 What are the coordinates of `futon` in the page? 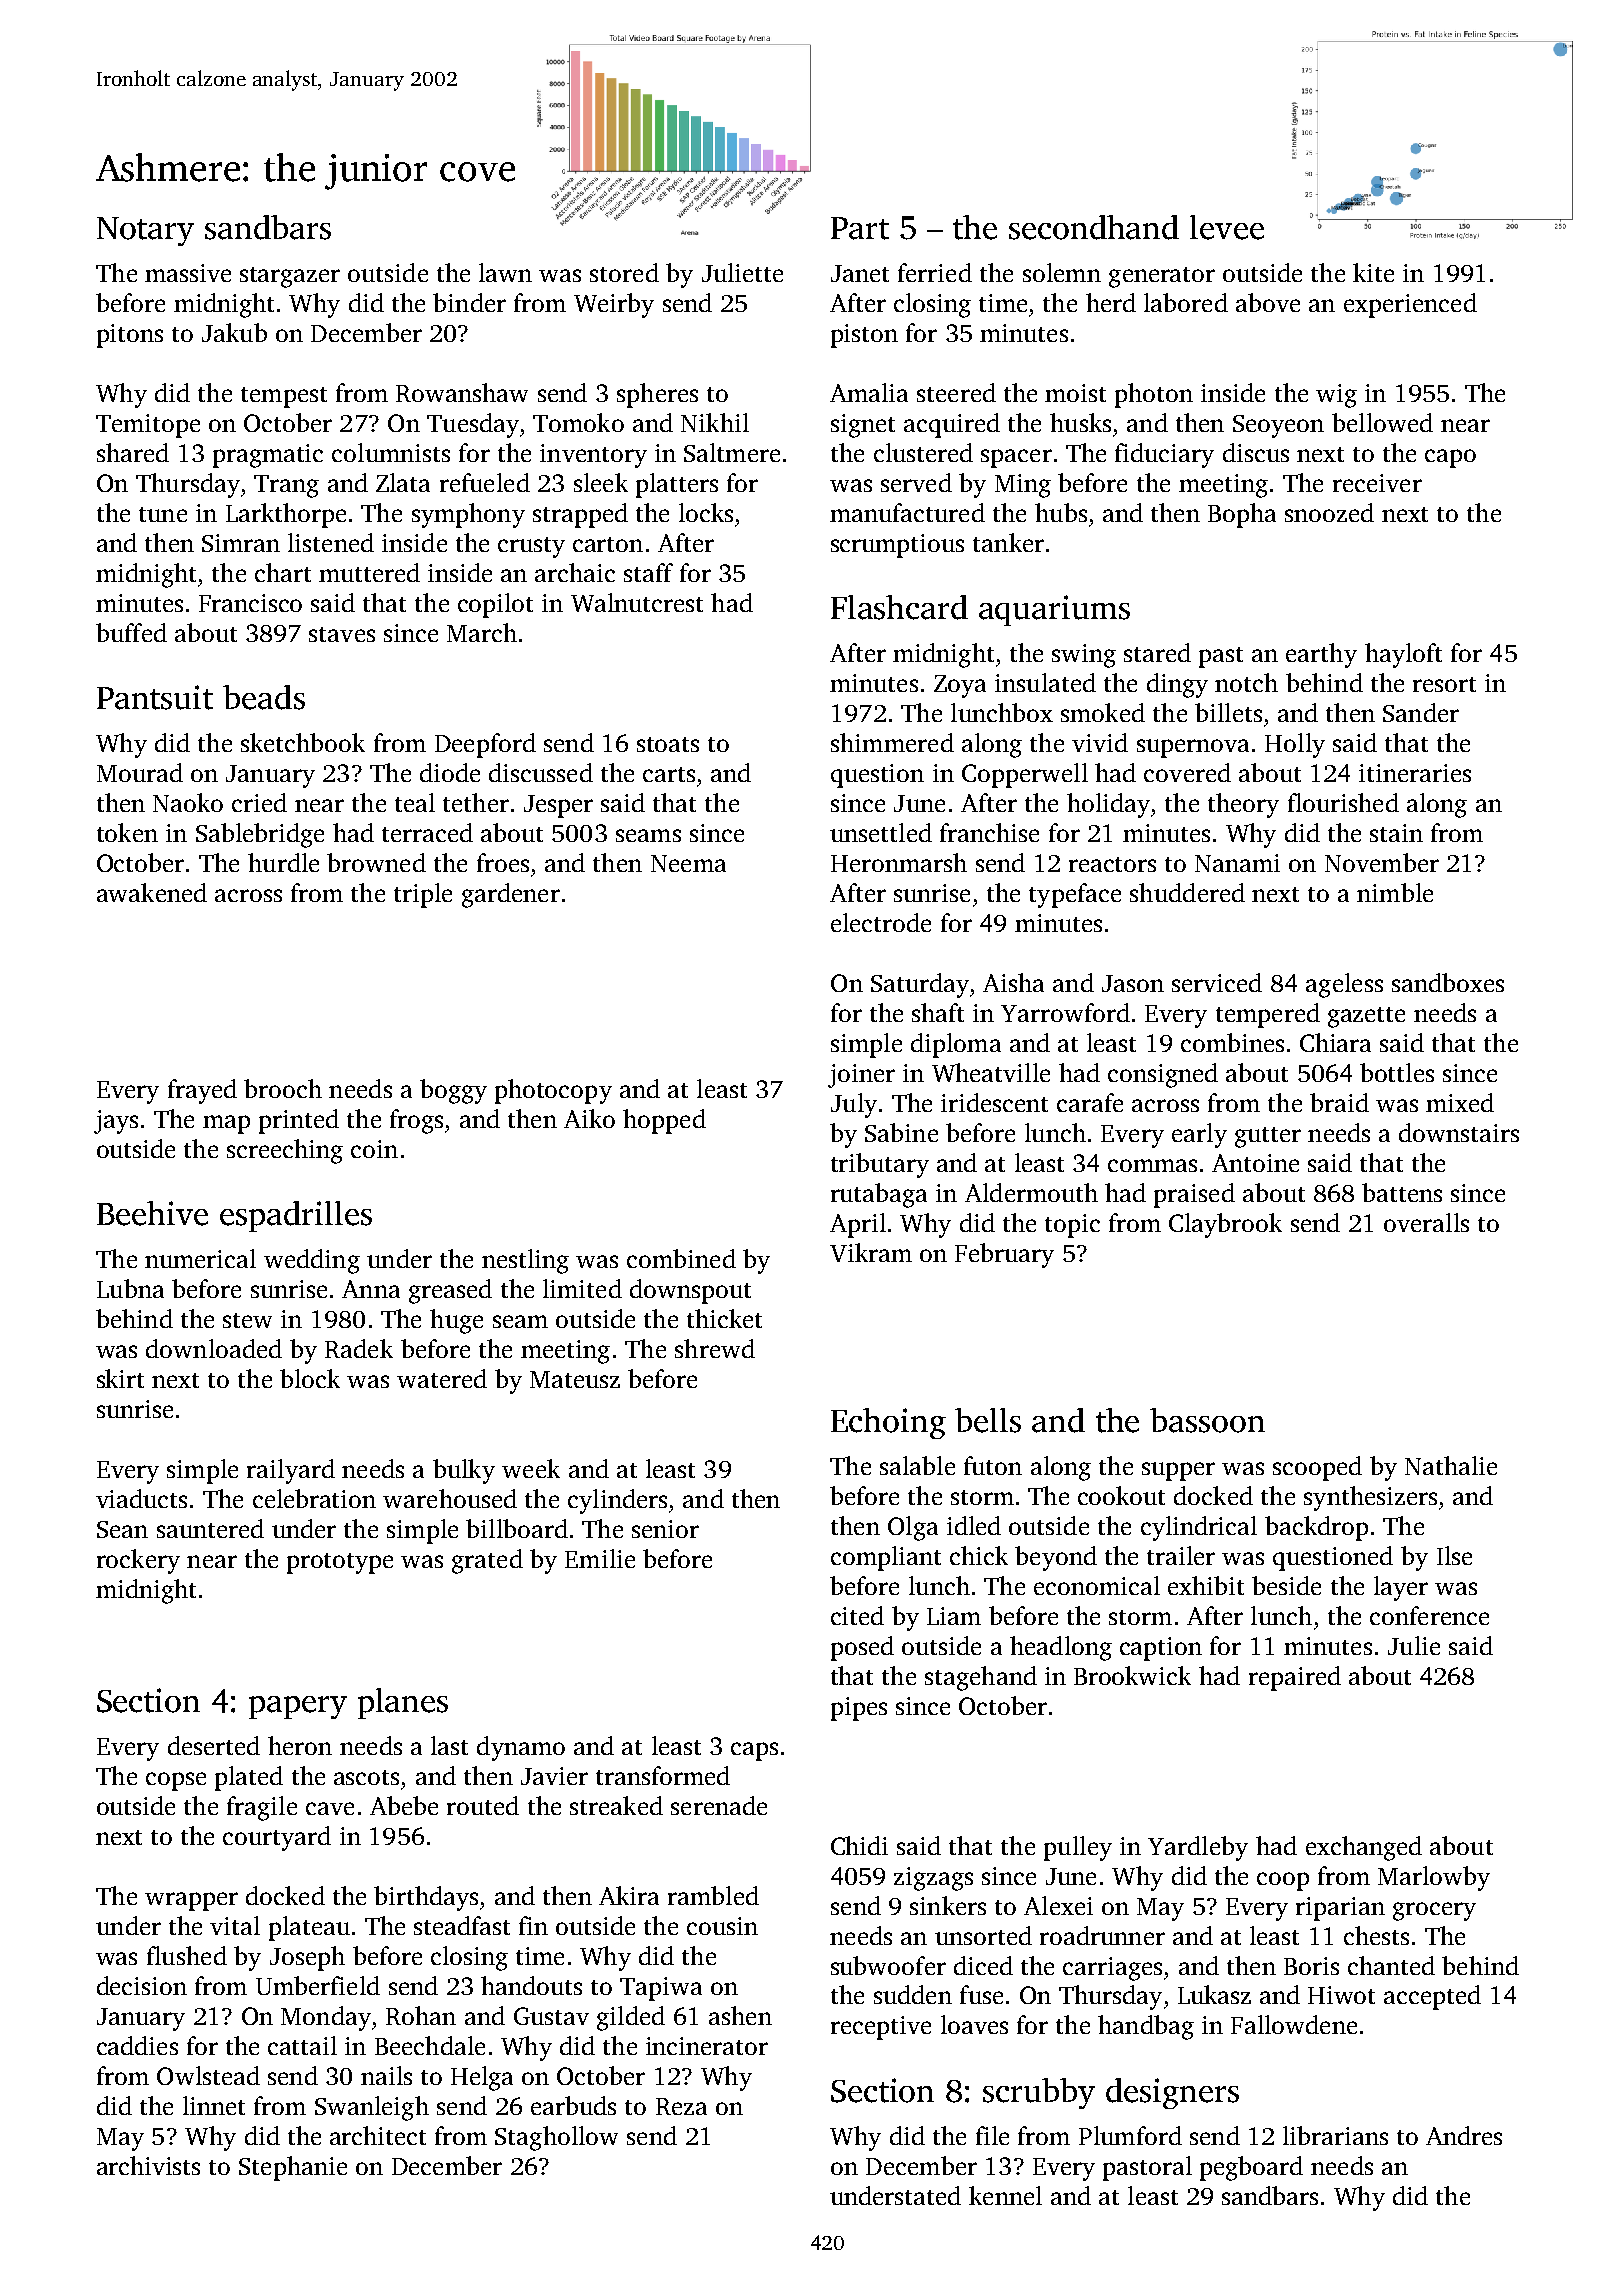 It's located at (993, 1465).
